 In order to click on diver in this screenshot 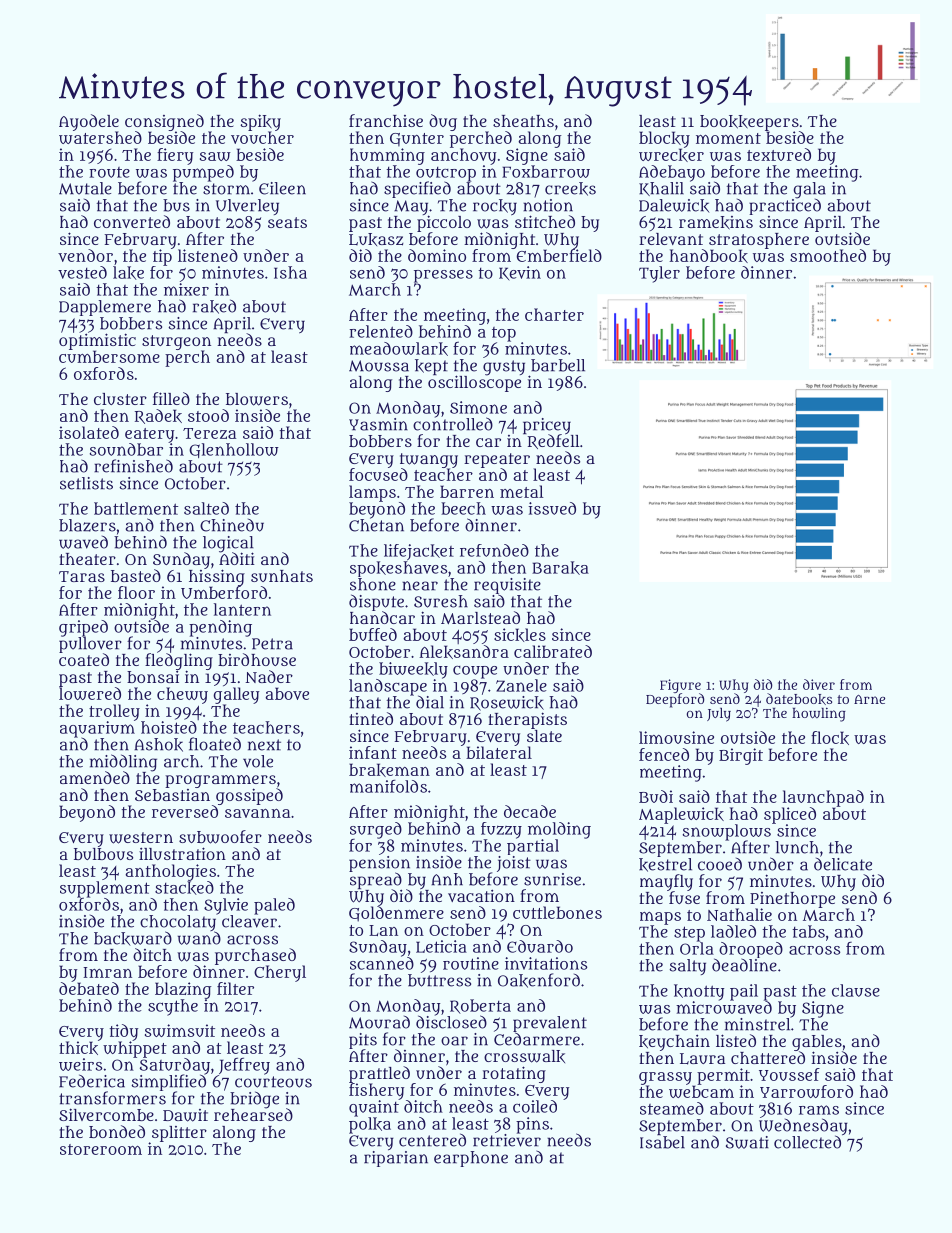, I will do `click(819, 684)`.
